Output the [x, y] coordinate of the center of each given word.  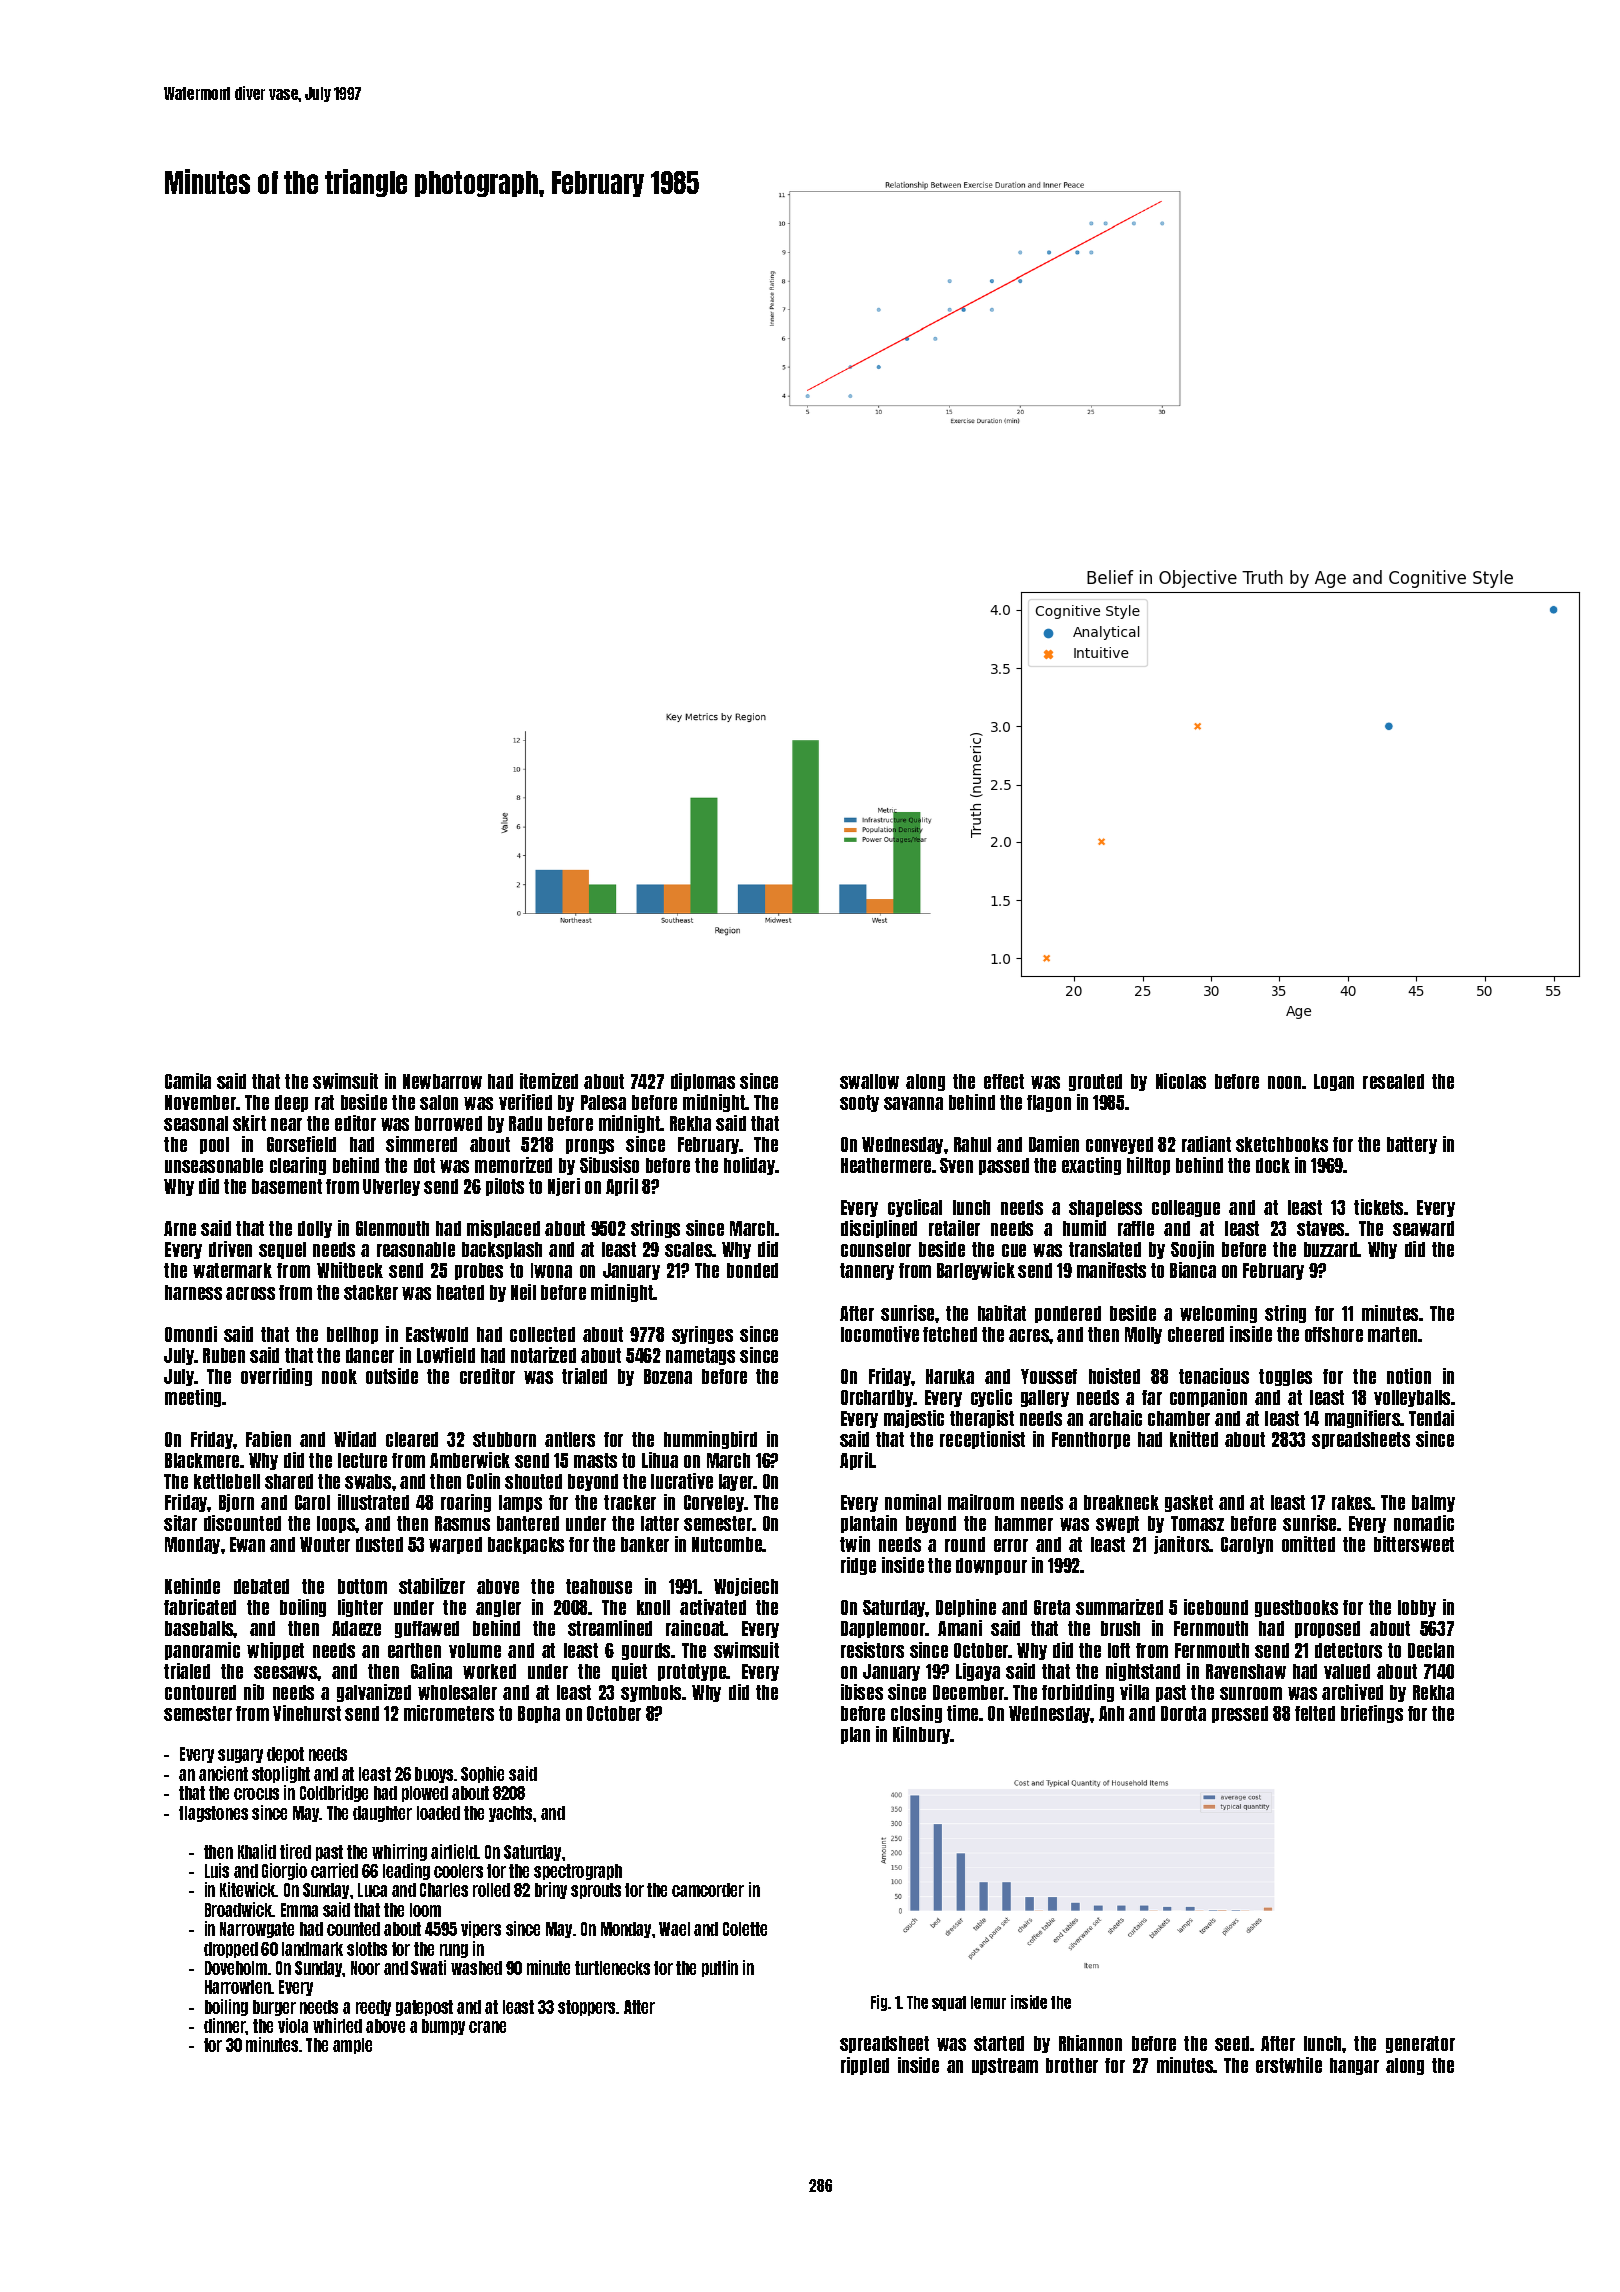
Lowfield [446, 1355]
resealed [1393, 1081]
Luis [217, 1870]
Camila [188, 1081]
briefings [1372, 1714]
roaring [466, 1503]
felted [1315, 1713]
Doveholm [236, 1968]
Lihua [660, 1460]
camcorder [708, 1890]
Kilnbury [921, 1735]
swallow [869, 1081]
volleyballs [1412, 1398]
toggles [1285, 1377]
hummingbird [710, 1440]
